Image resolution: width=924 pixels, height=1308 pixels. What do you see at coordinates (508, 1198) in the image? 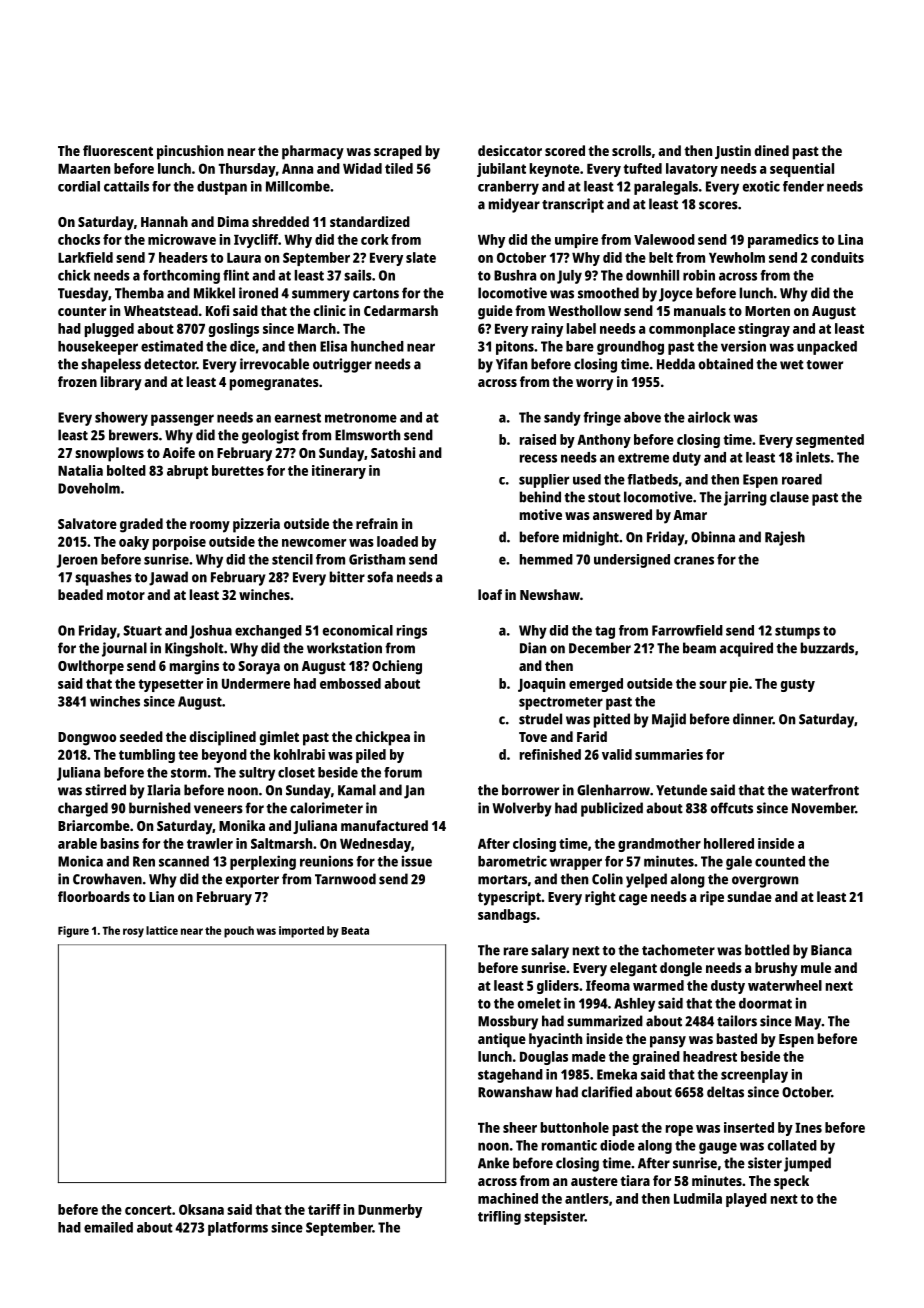
I see `machined` at bounding box center [508, 1198].
